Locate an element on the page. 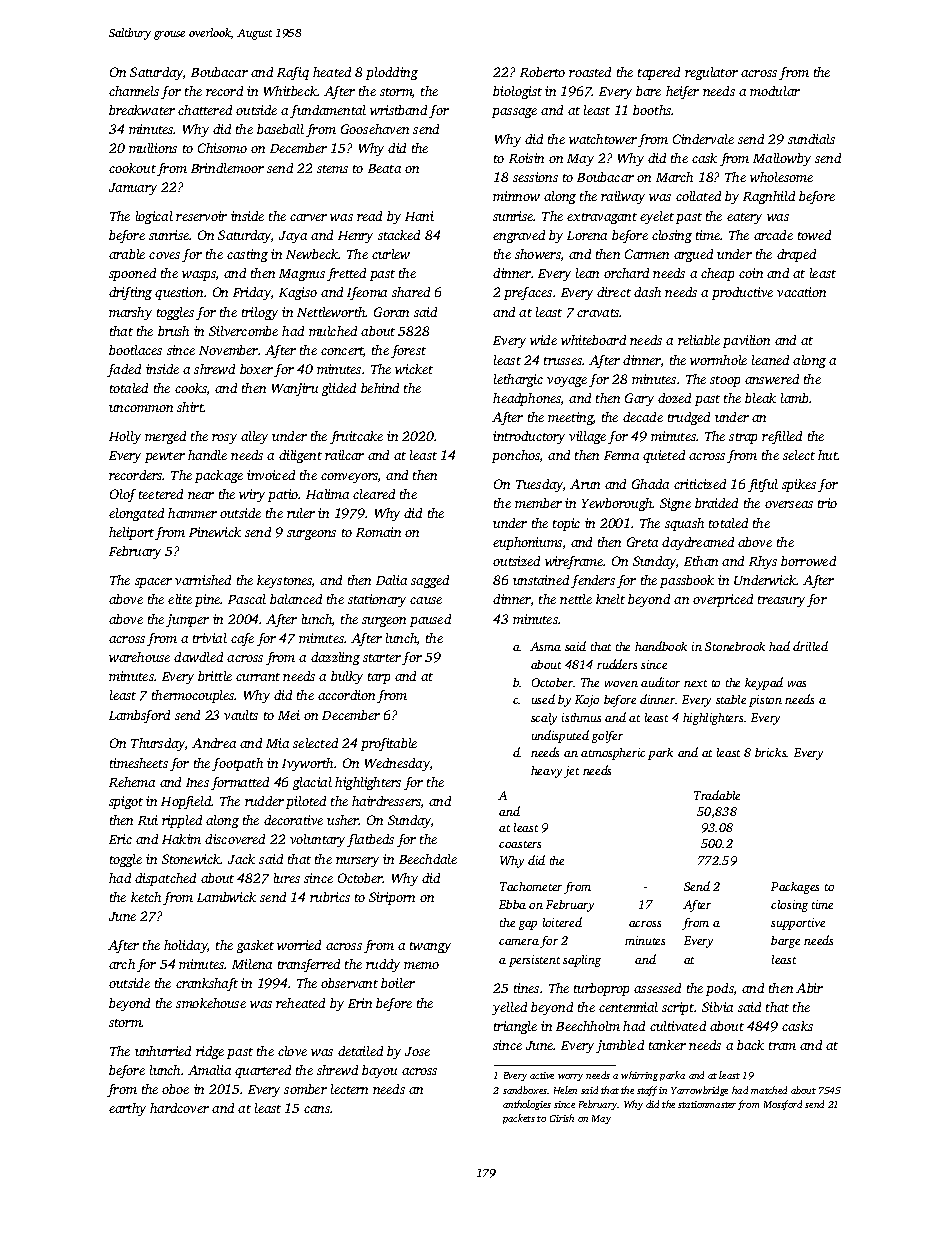 This image has height=1233, width=952. wristband is located at coordinates (398, 110).
